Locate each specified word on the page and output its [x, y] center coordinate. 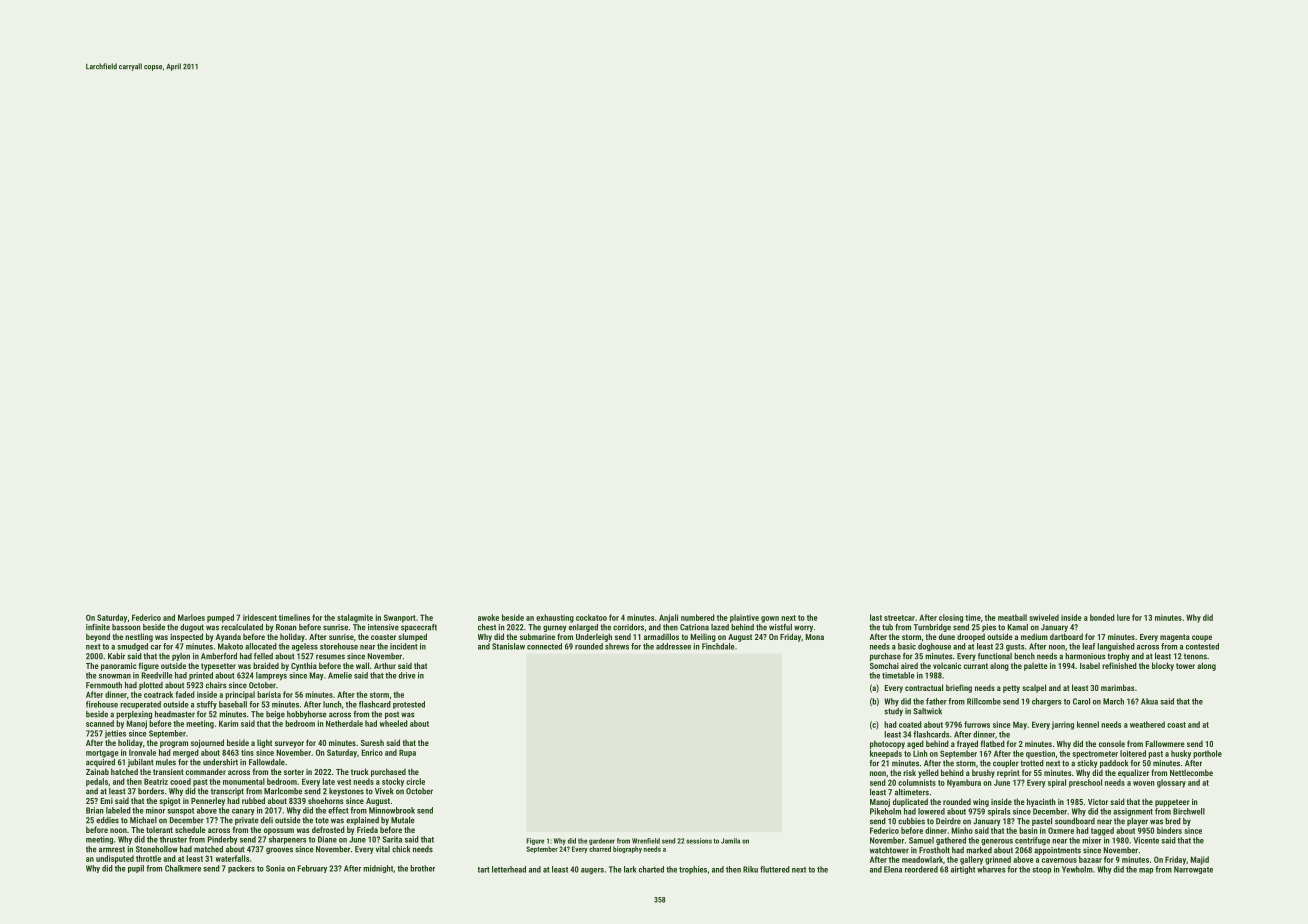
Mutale [403, 820]
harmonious [1085, 656]
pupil [136, 869]
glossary [1171, 783]
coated [910, 724]
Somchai [884, 665]
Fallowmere [1165, 743]
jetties [115, 734]
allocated [261, 646]
